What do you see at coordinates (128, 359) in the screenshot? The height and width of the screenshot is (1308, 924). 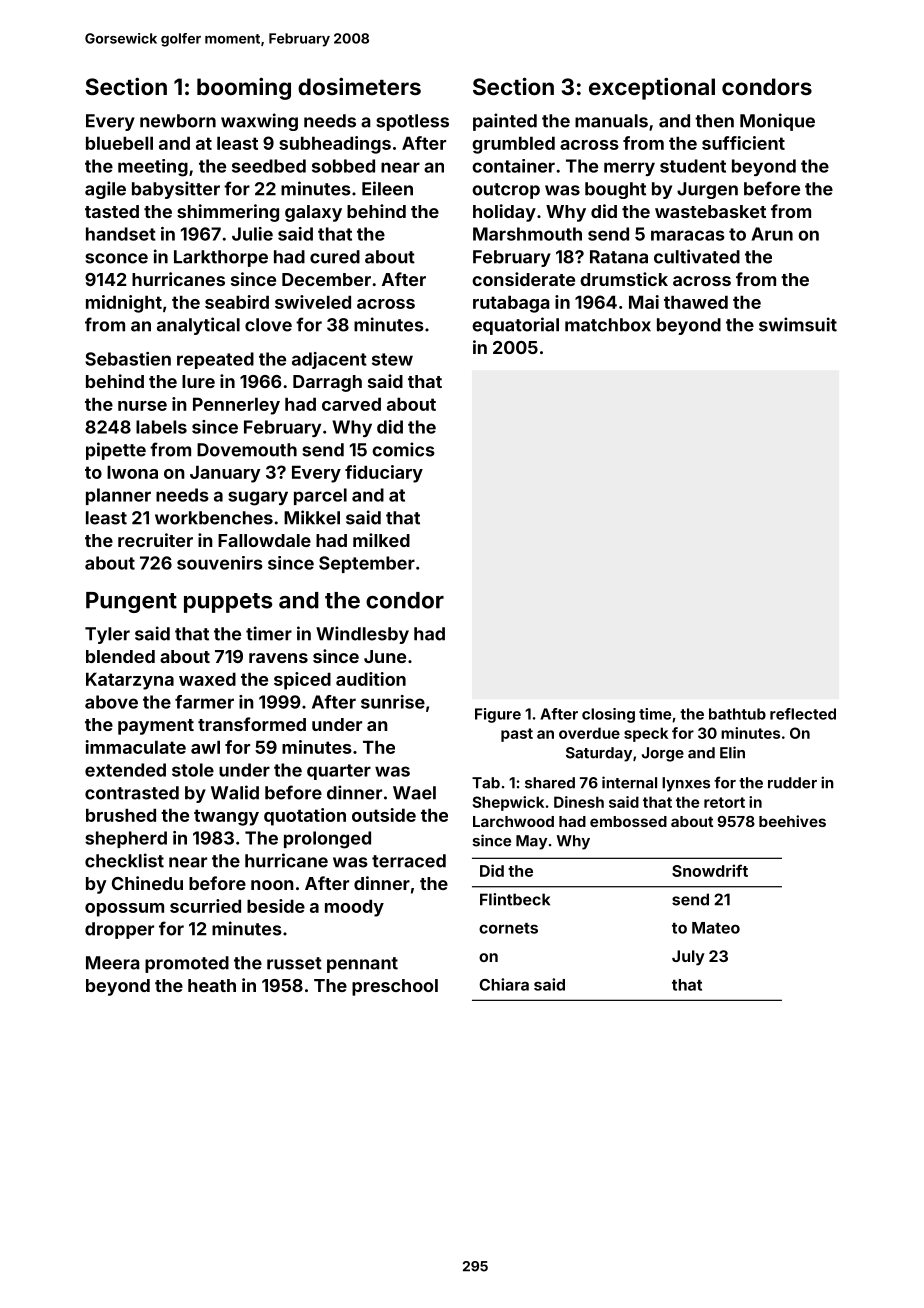 I see `Sebastien` at bounding box center [128, 359].
